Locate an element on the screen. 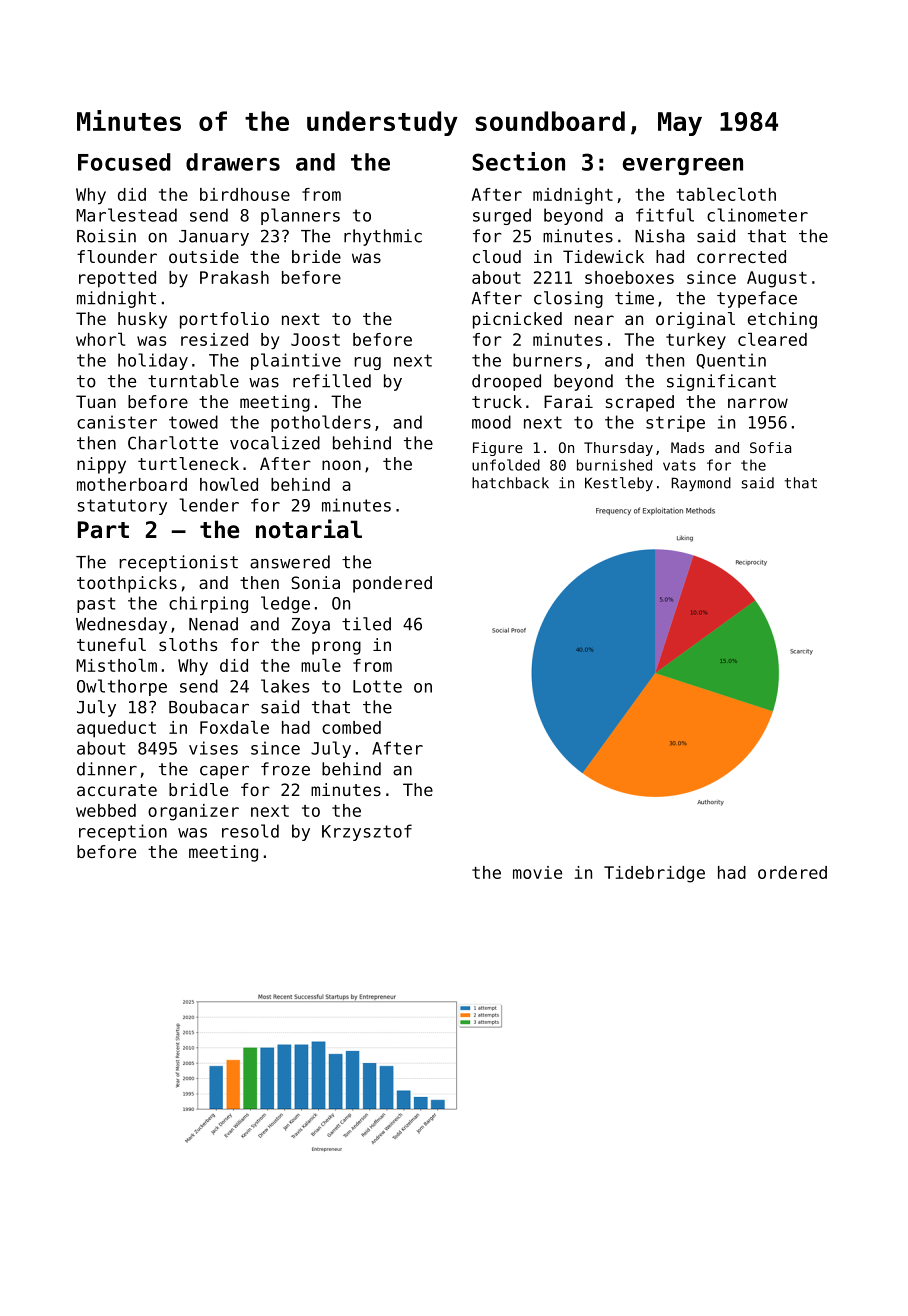 Image resolution: width=908 pixels, height=1316 pixels. noon is located at coordinates (341, 465).
